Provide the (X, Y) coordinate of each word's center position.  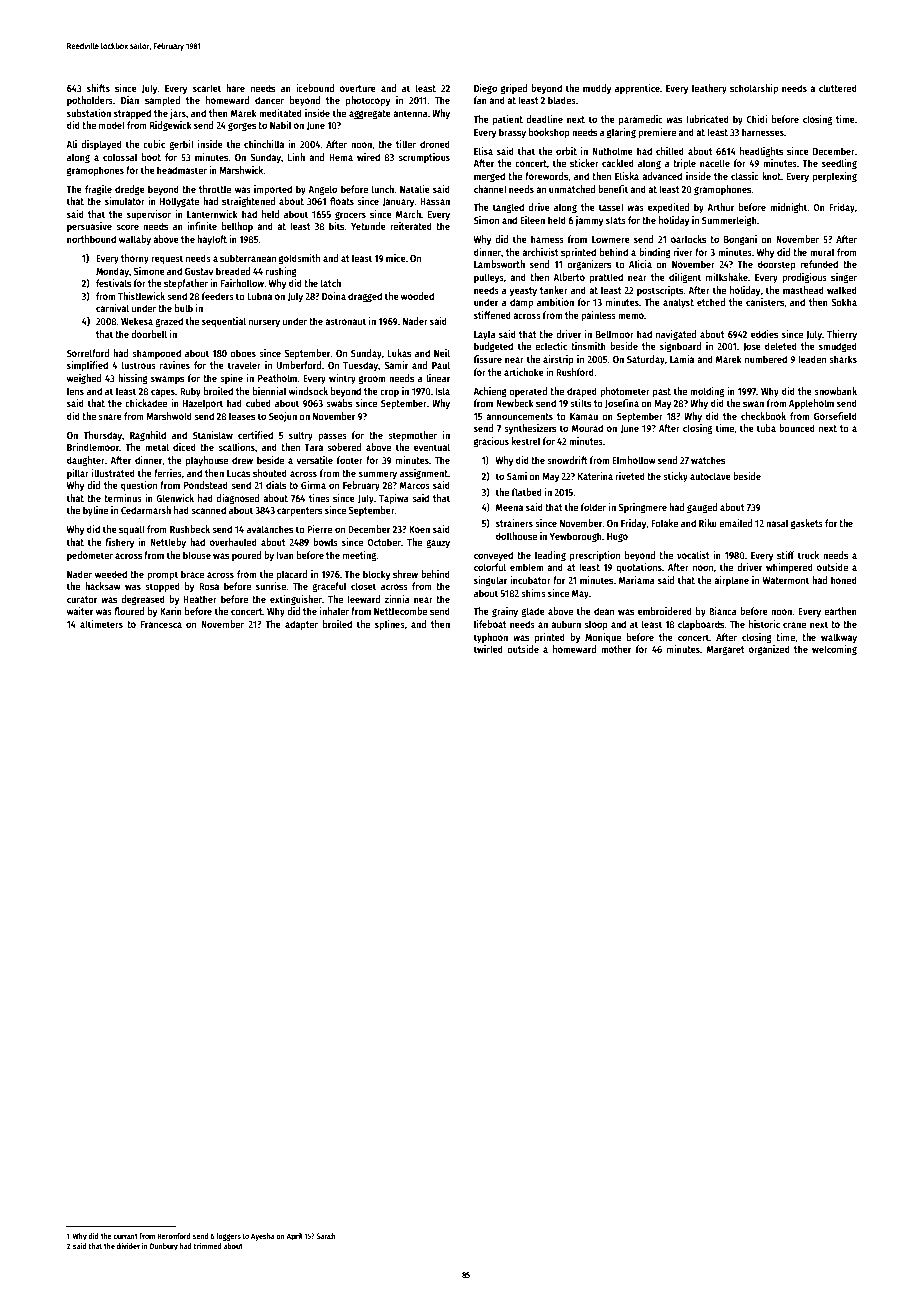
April (294, 1237)
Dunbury (164, 1247)
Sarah (325, 1236)
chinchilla (264, 144)
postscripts (660, 291)
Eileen (532, 220)
